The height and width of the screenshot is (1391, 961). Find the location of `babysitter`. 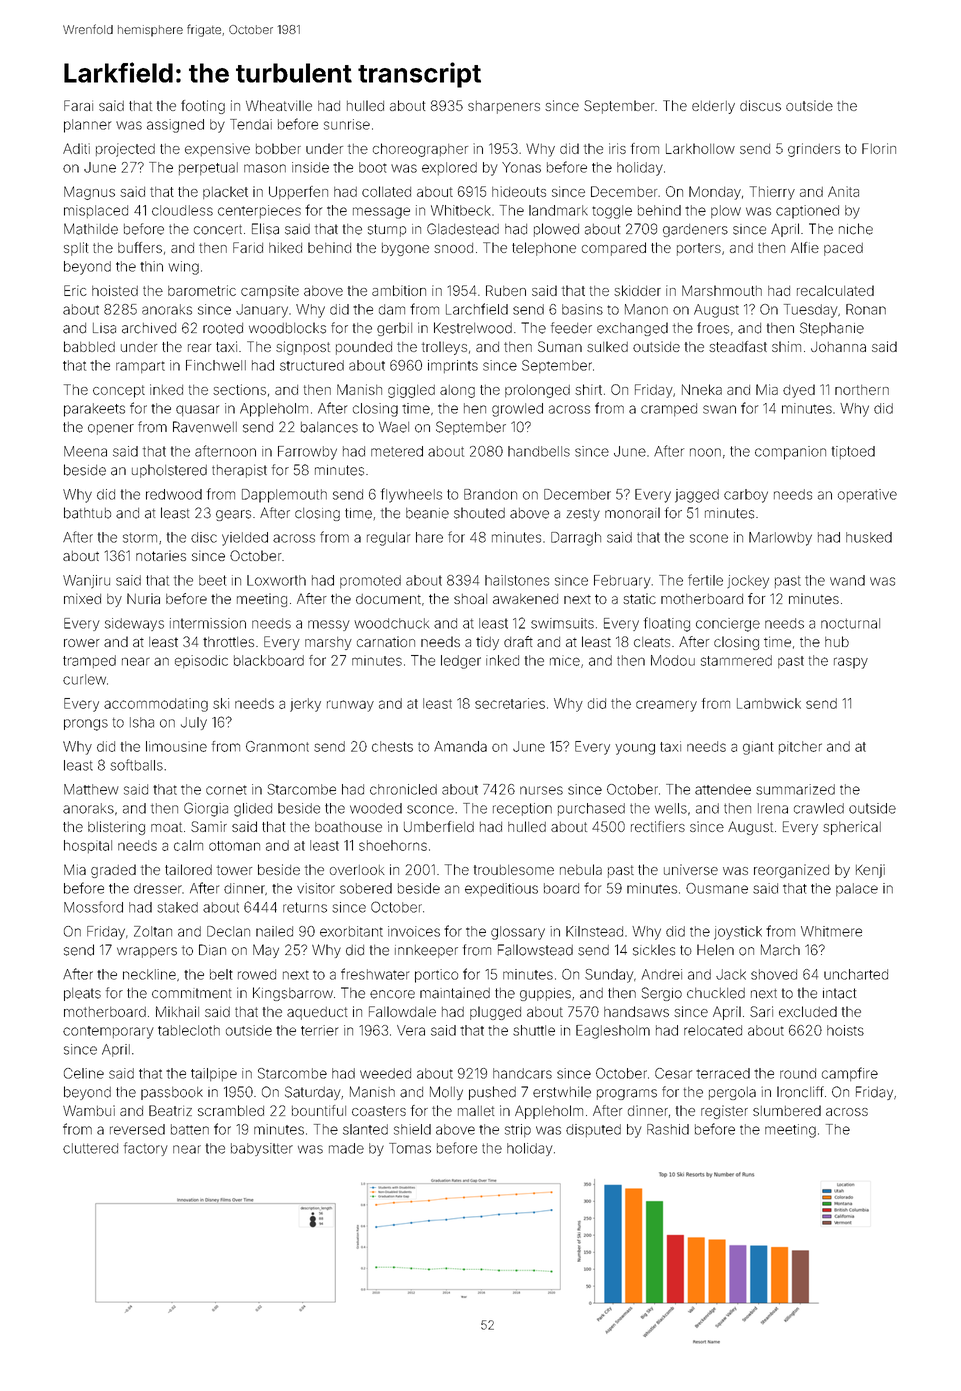

babysitter is located at coordinates (262, 1149).
